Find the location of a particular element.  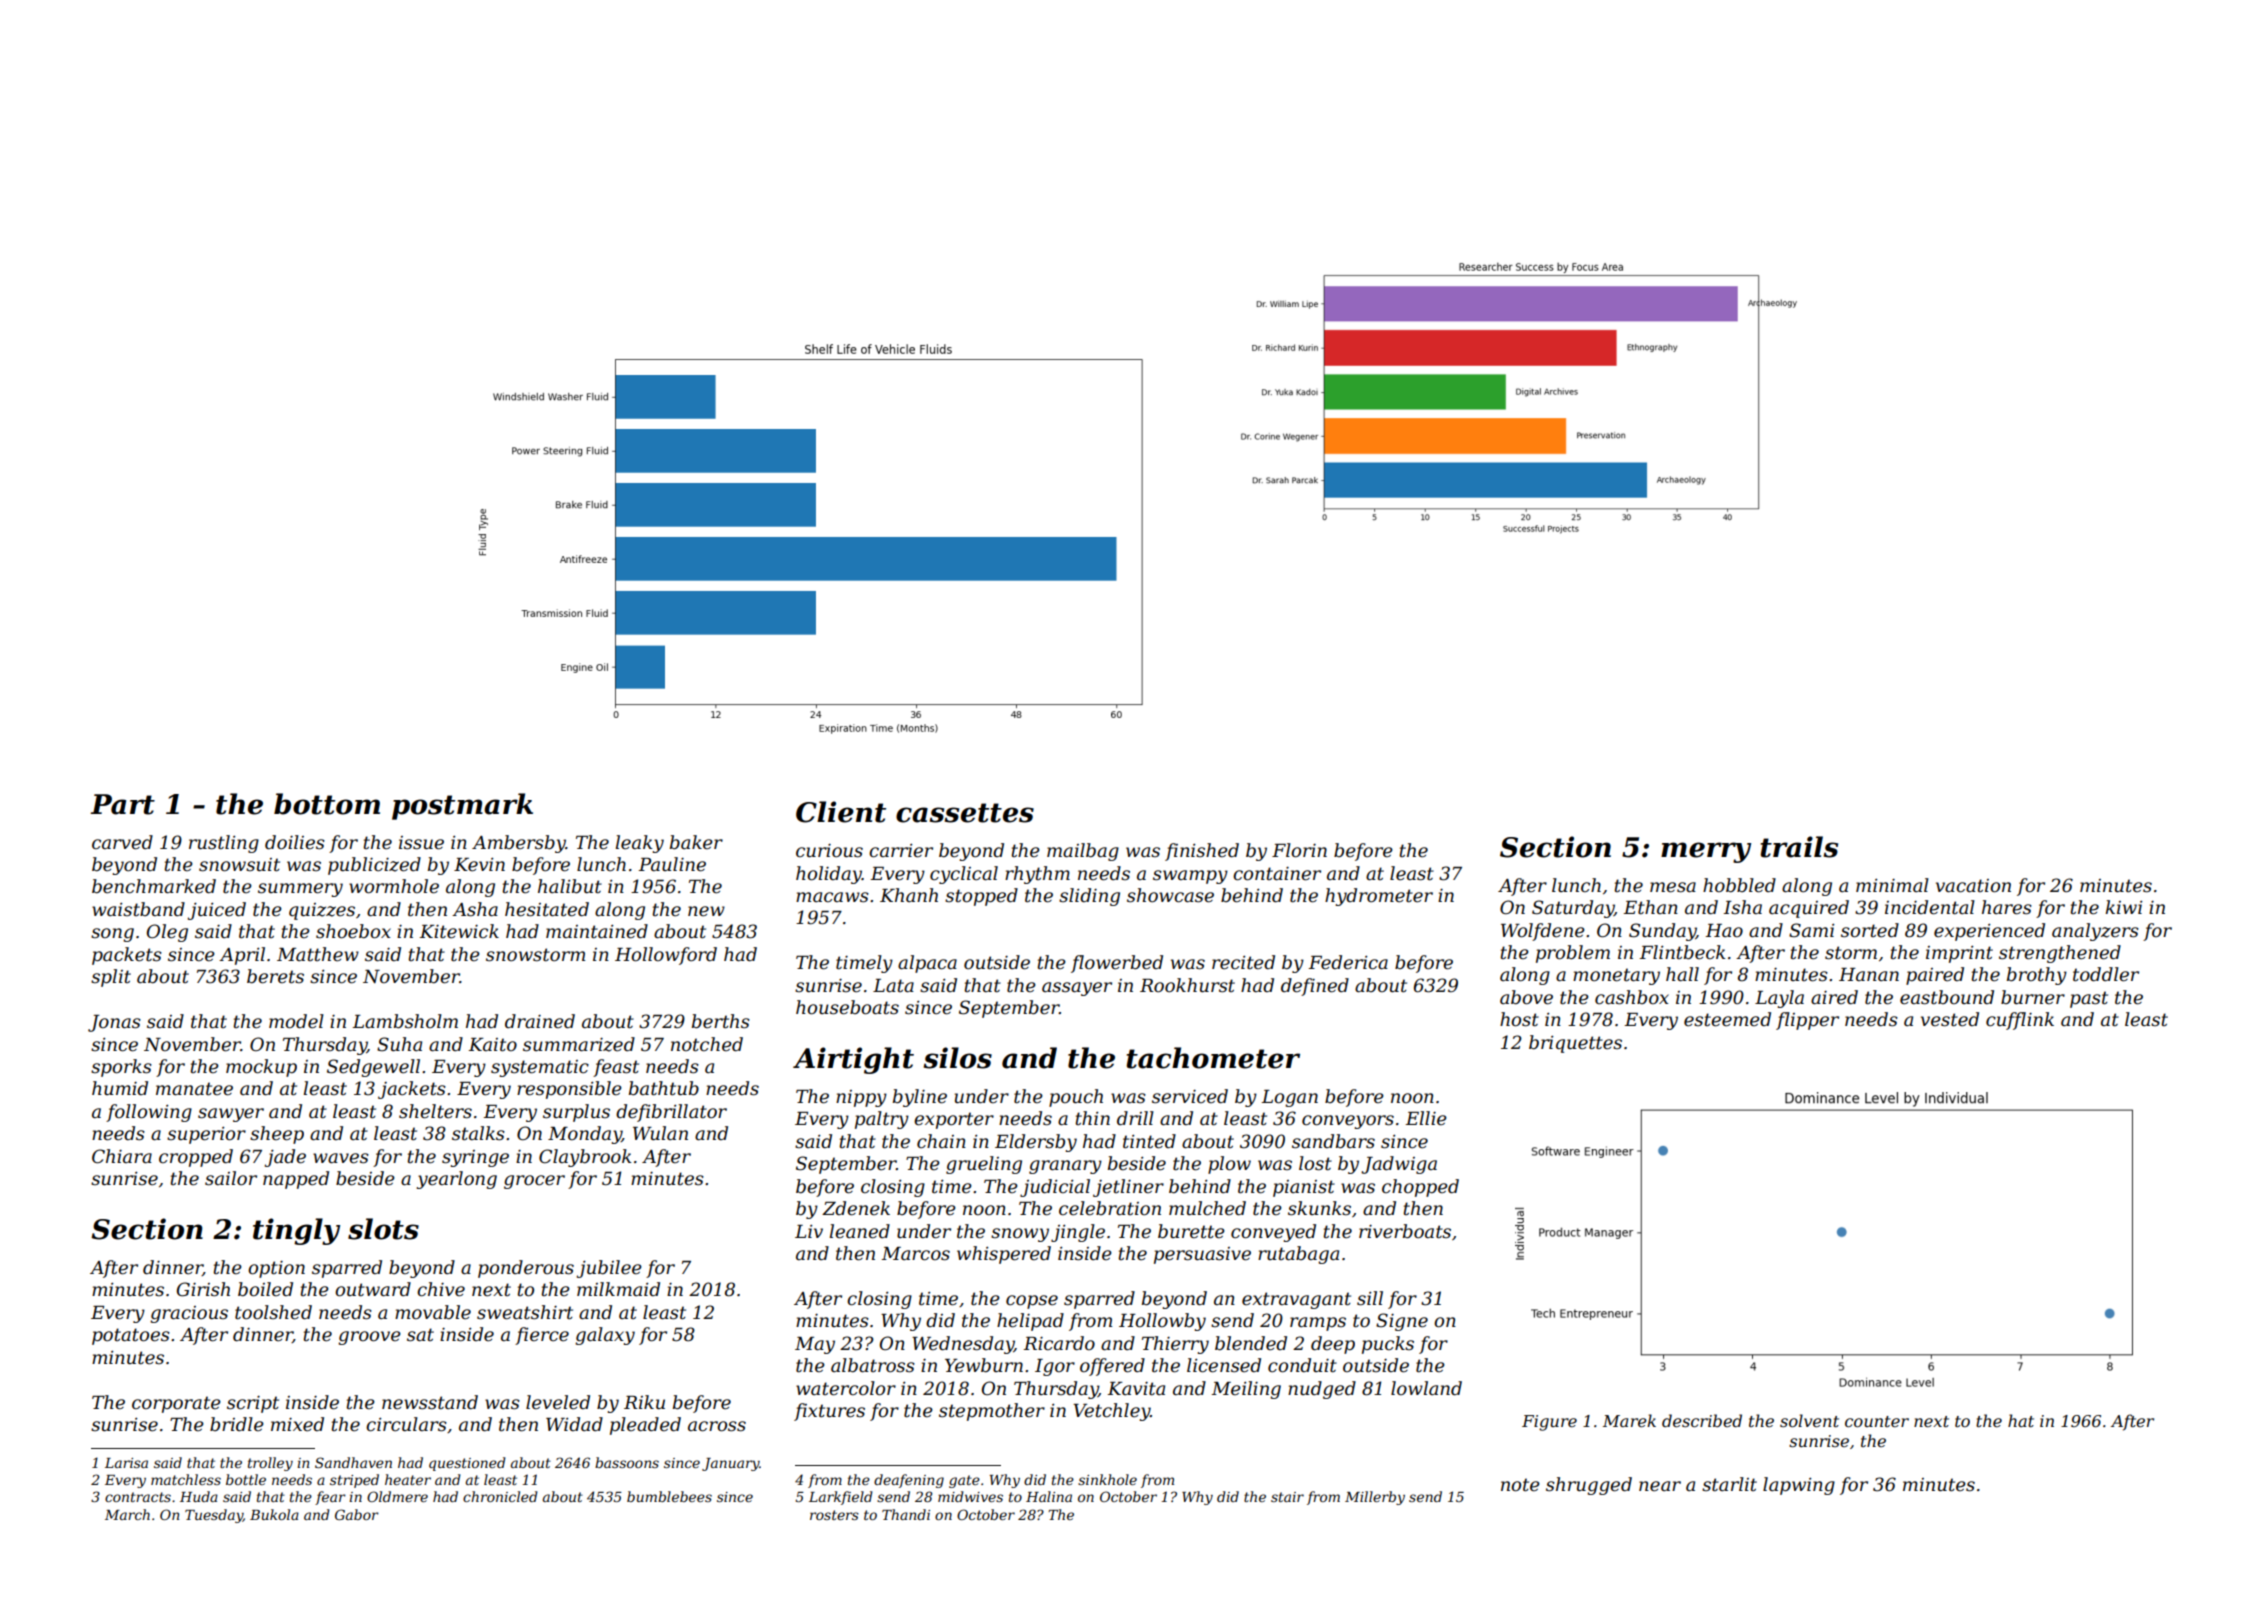

Suha is located at coordinates (399, 1044).
